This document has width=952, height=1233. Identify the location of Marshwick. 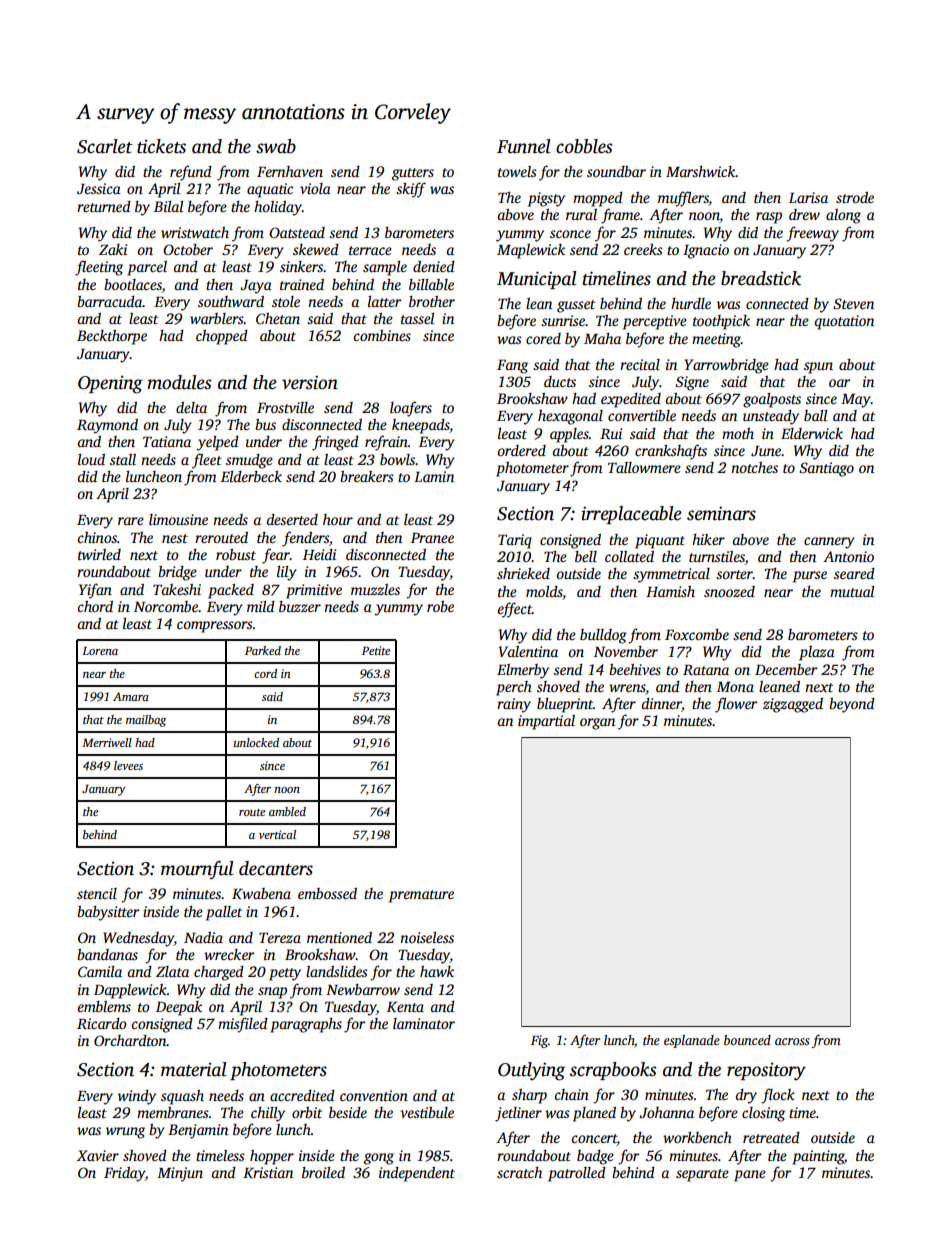
(701, 171).
